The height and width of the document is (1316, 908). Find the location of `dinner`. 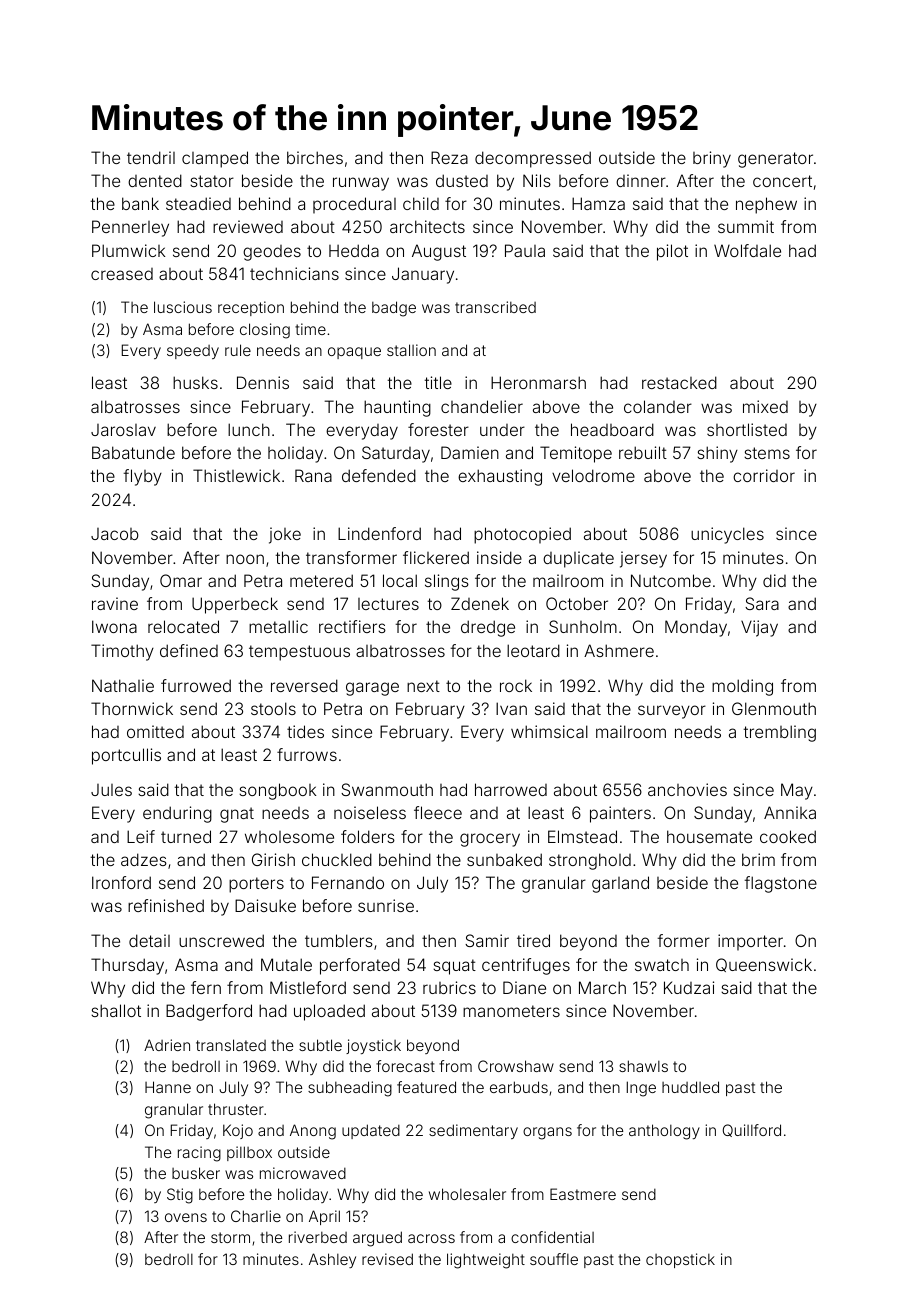

dinner is located at coordinates (641, 180).
